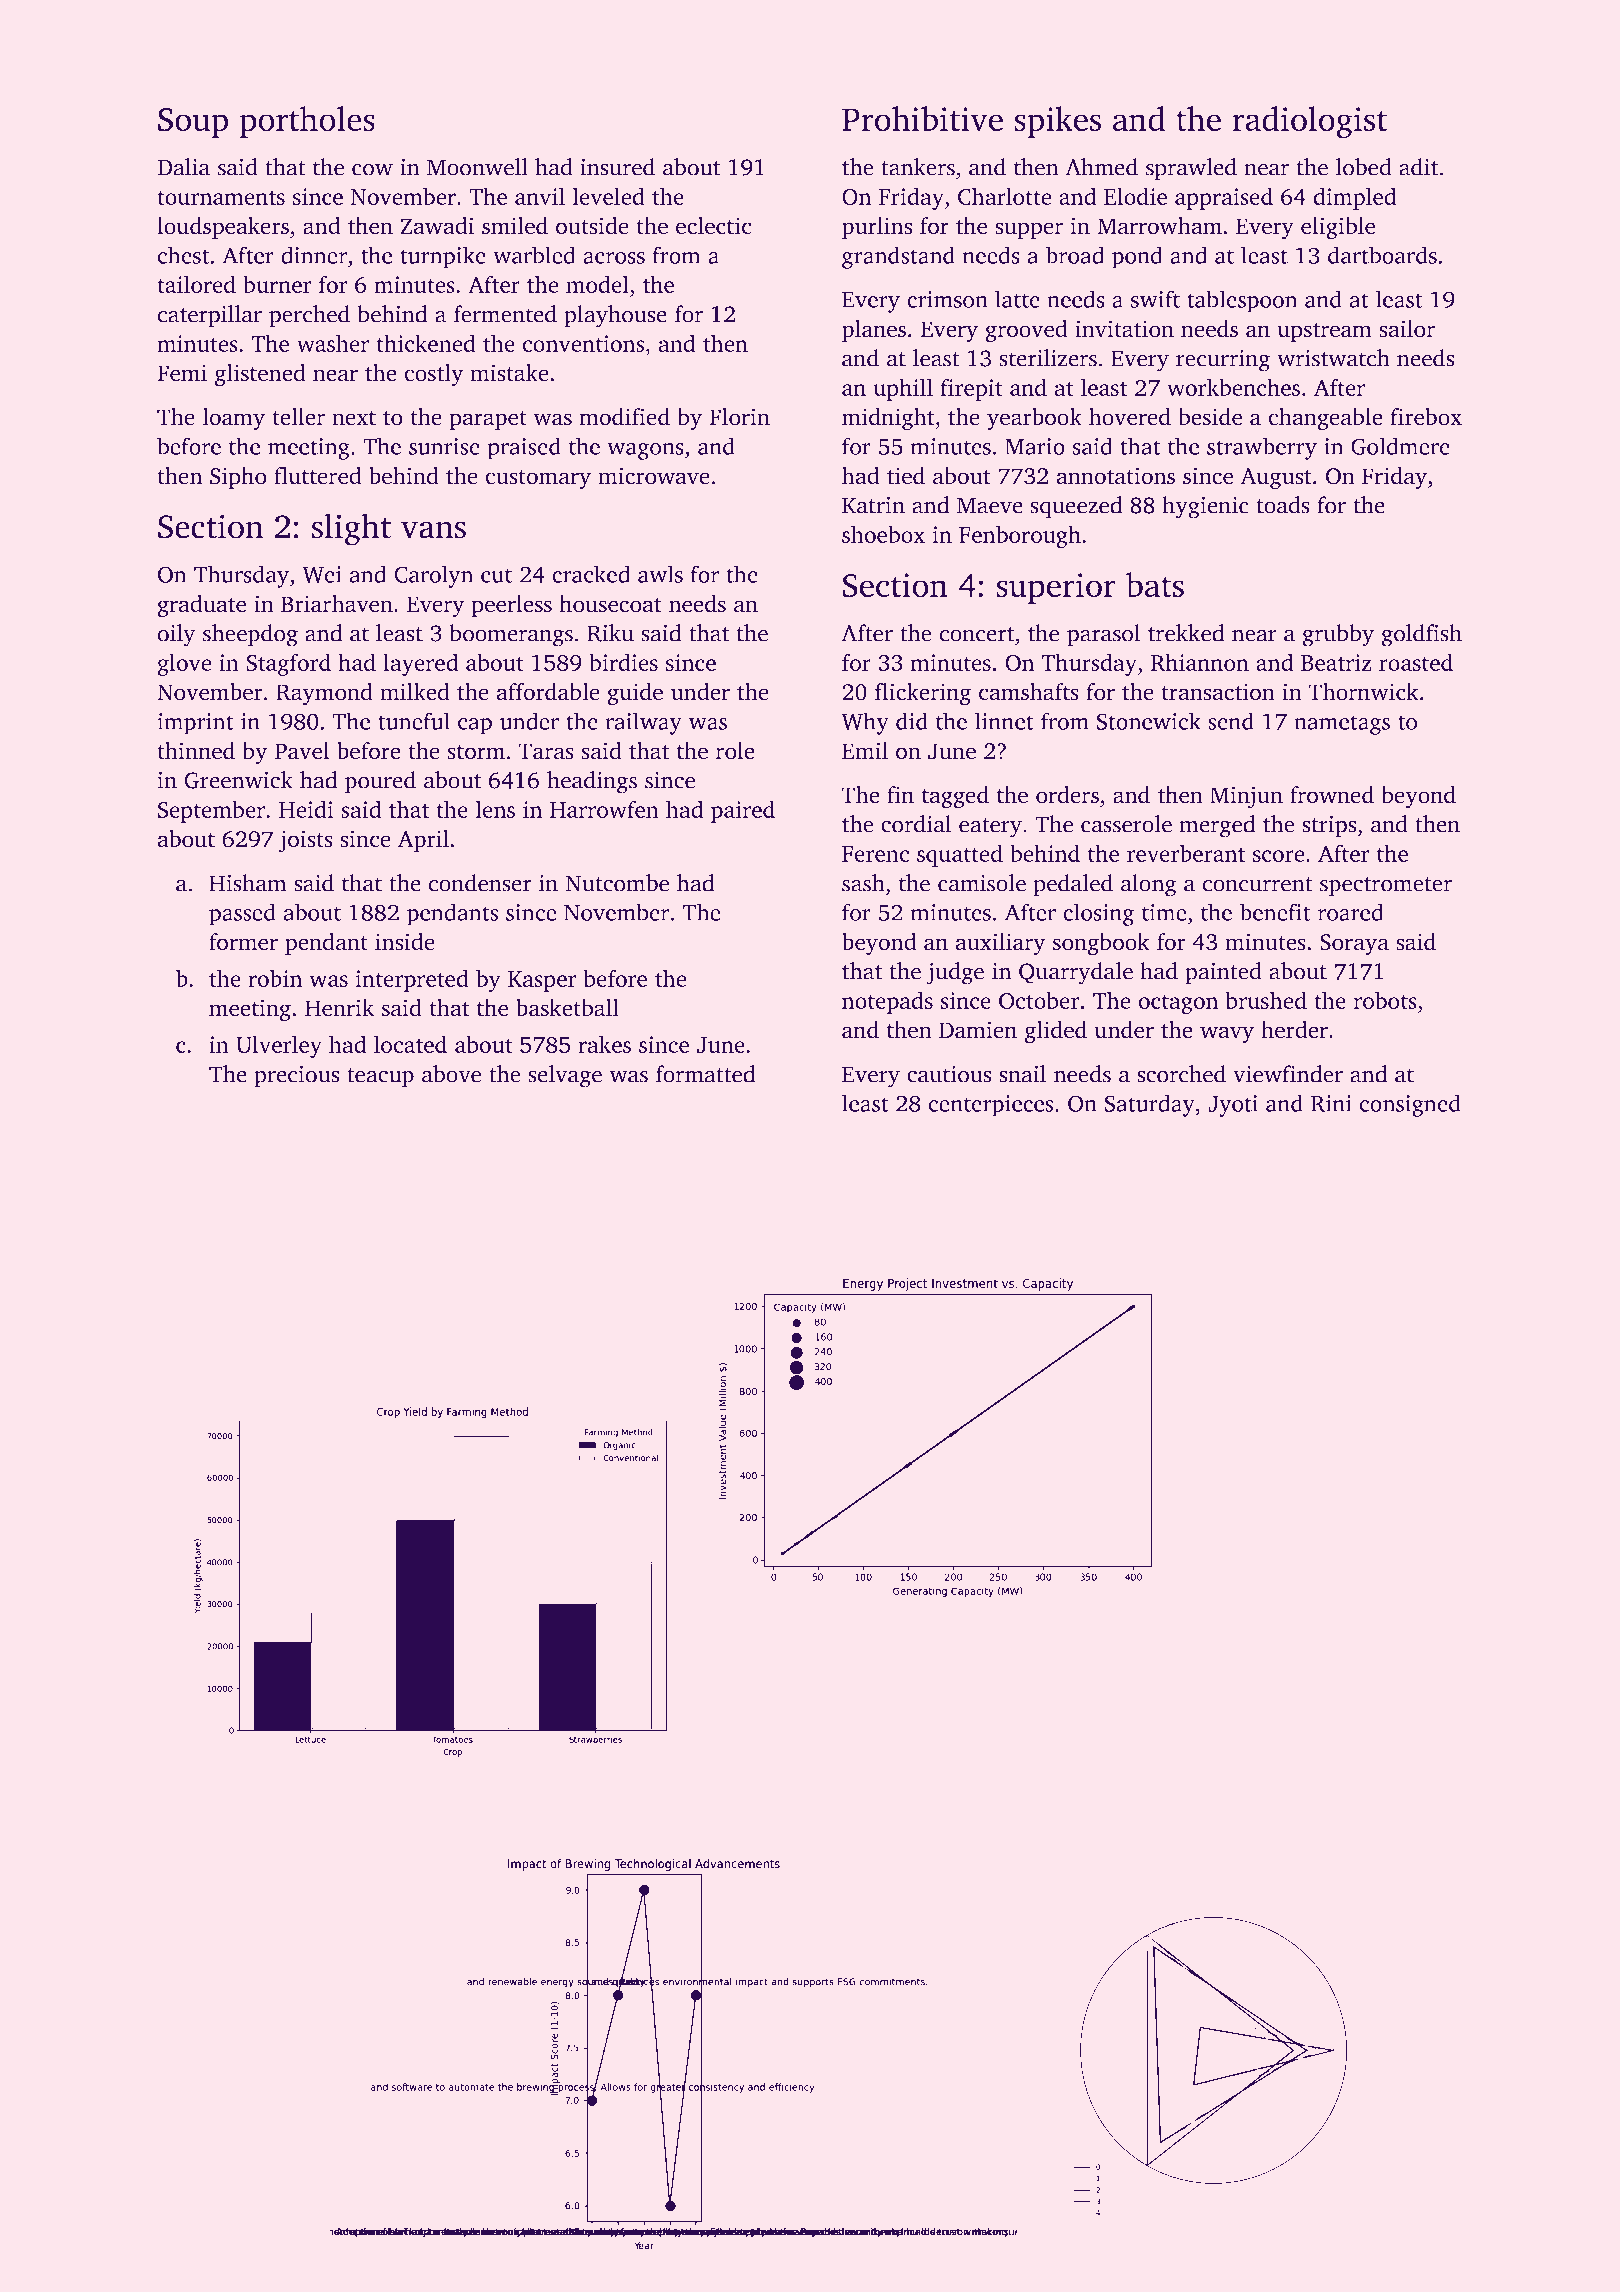  I want to click on caterpillar, so click(210, 316).
